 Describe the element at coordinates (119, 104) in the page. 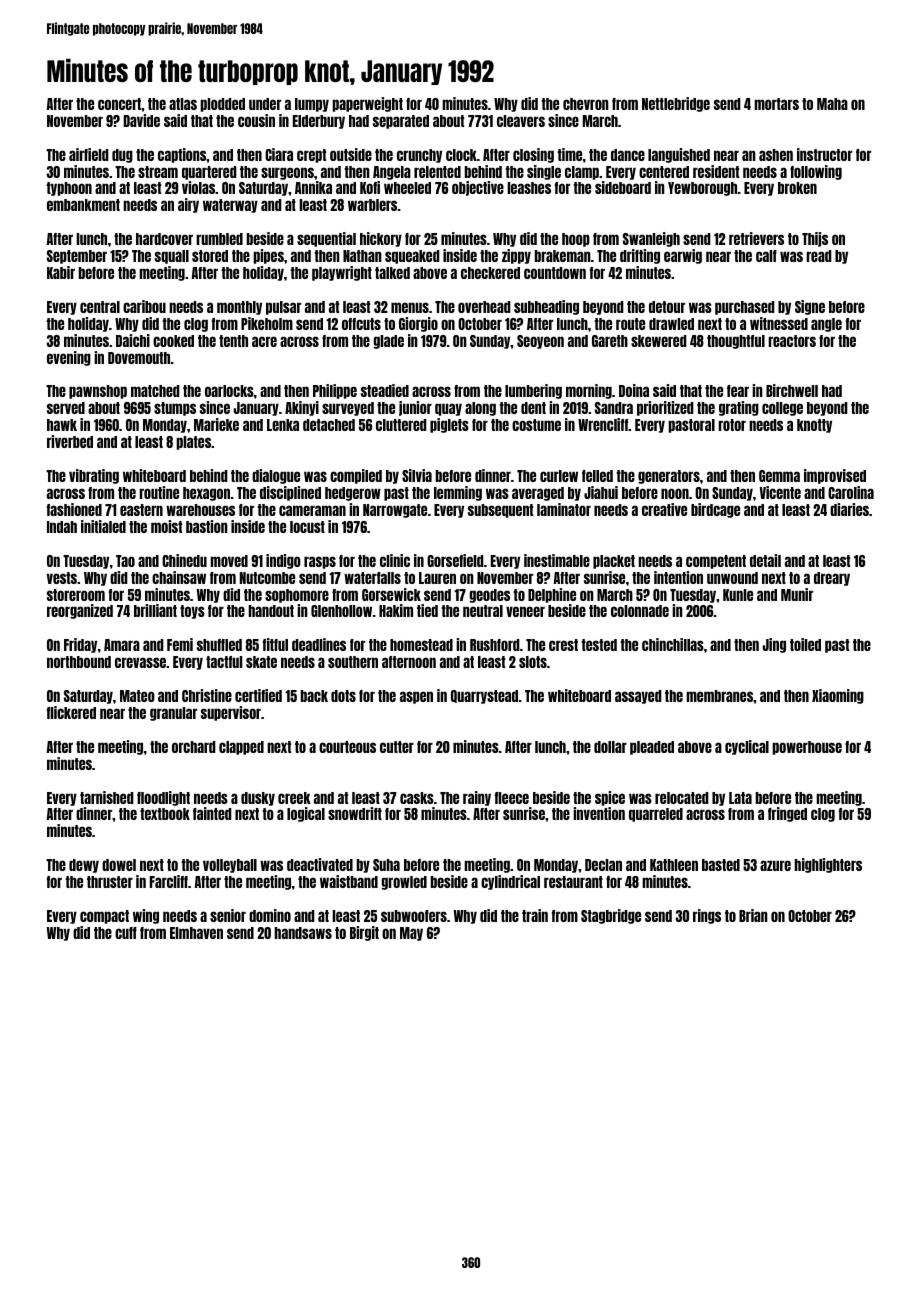

I see `concert` at that location.
